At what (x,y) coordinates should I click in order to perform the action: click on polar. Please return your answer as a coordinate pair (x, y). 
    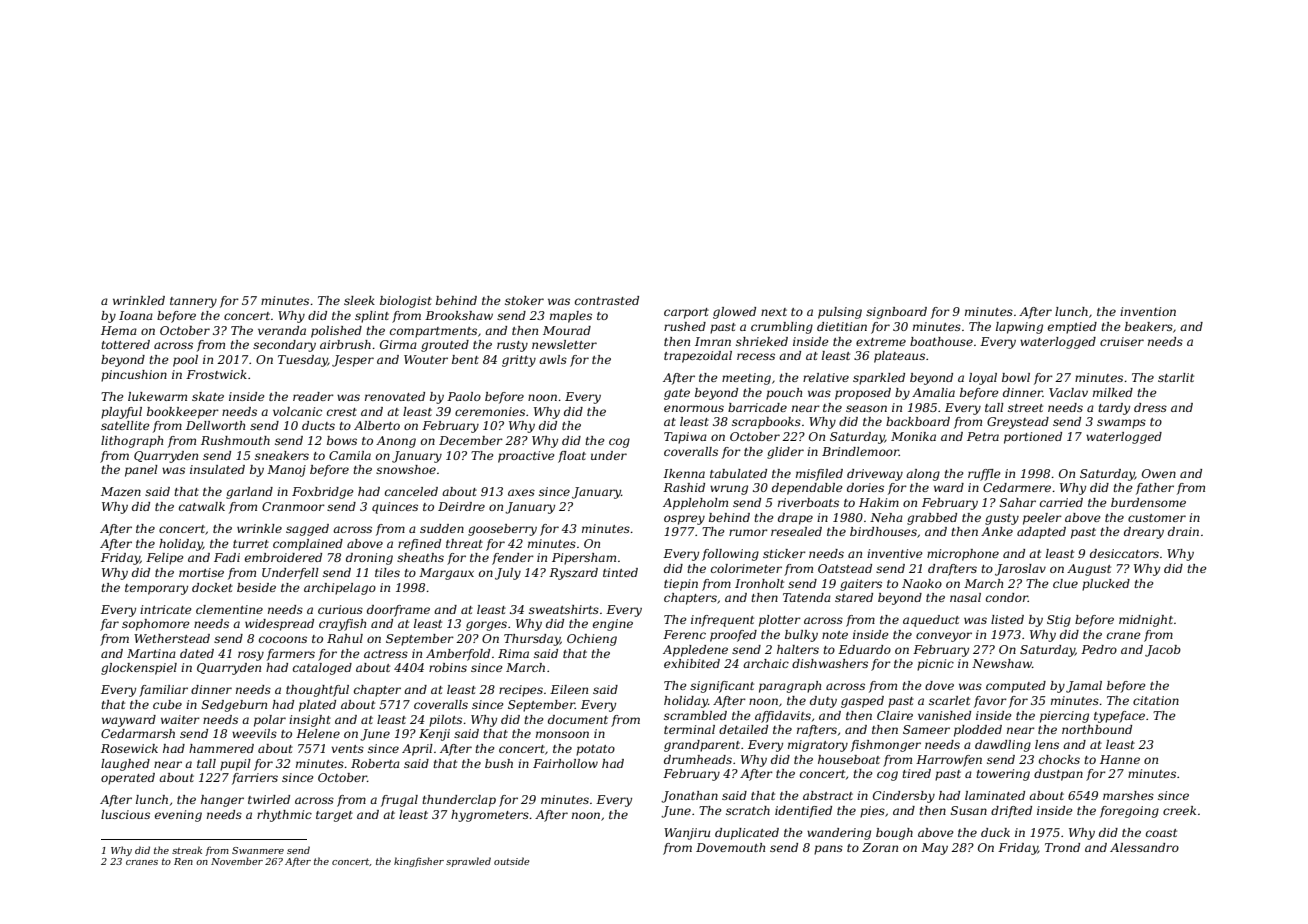
    Looking at the image, I should click on (270, 721).
